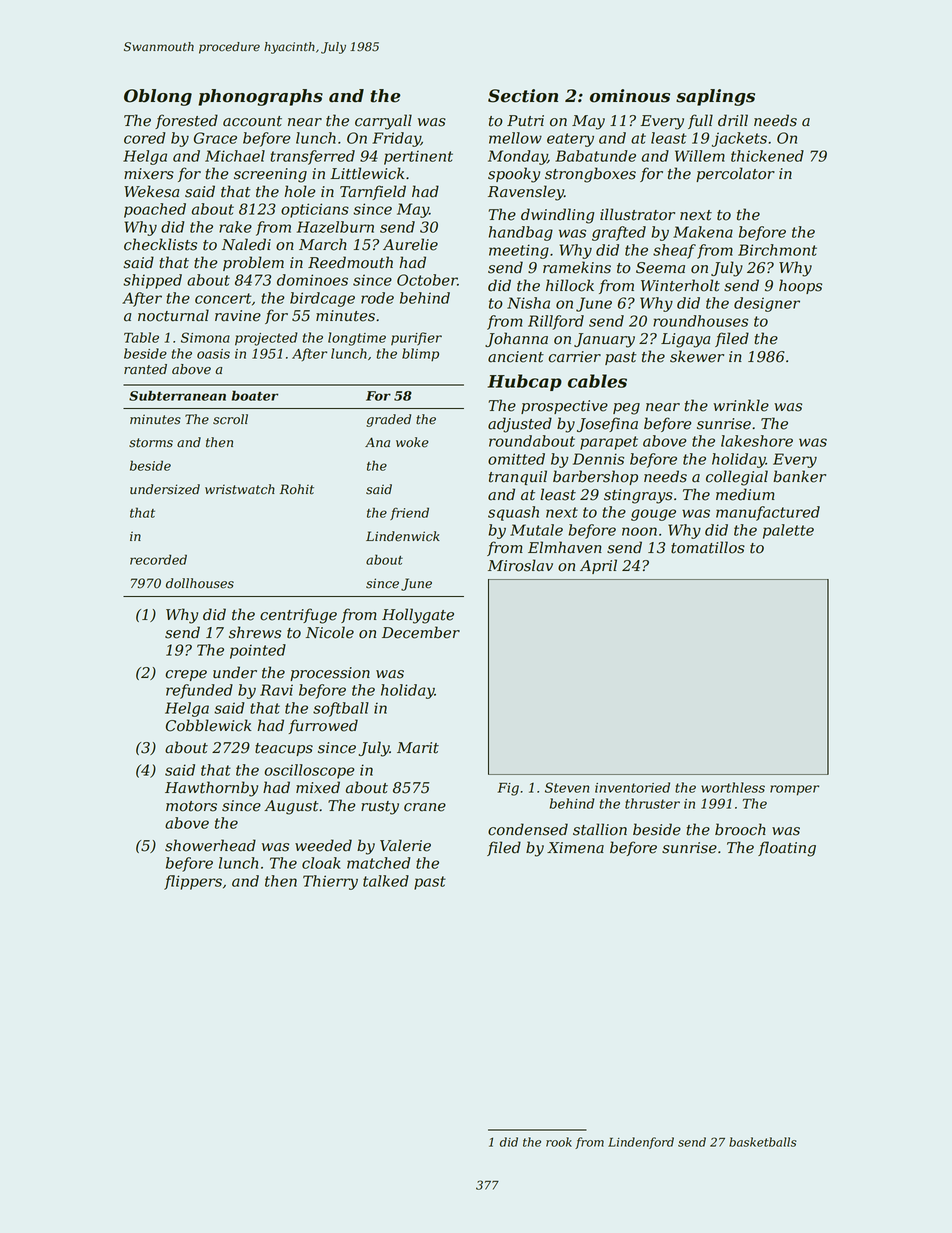 This page has width=952, height=1233. I want to click on rook, so click(559, 1142).
